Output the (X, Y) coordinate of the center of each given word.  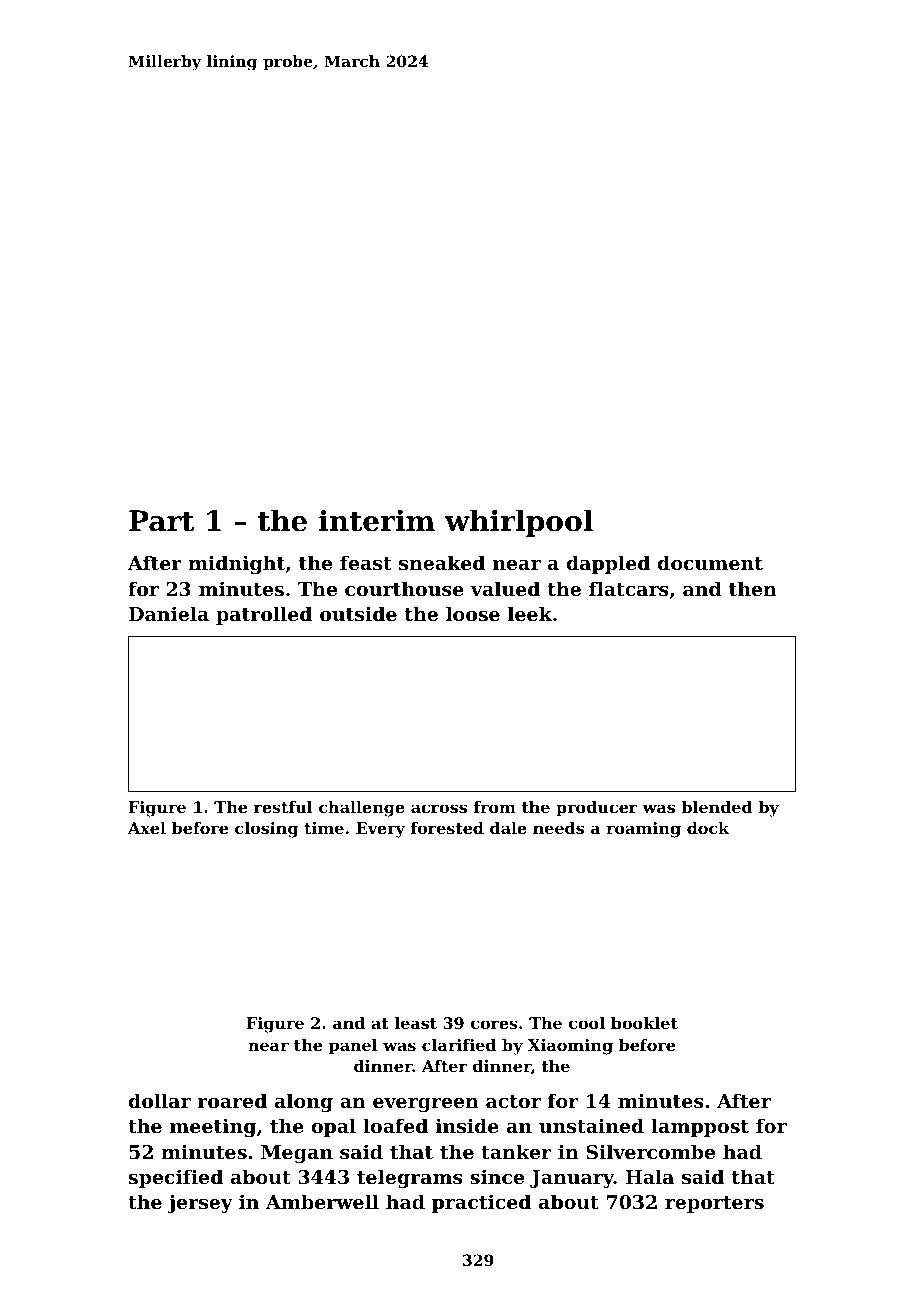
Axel (147, 828)
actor (513, 1102)
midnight (236, 564)
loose (473, 613)
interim (377, 520)
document (710, 563)
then (753, 589)
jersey (200, 1203)
